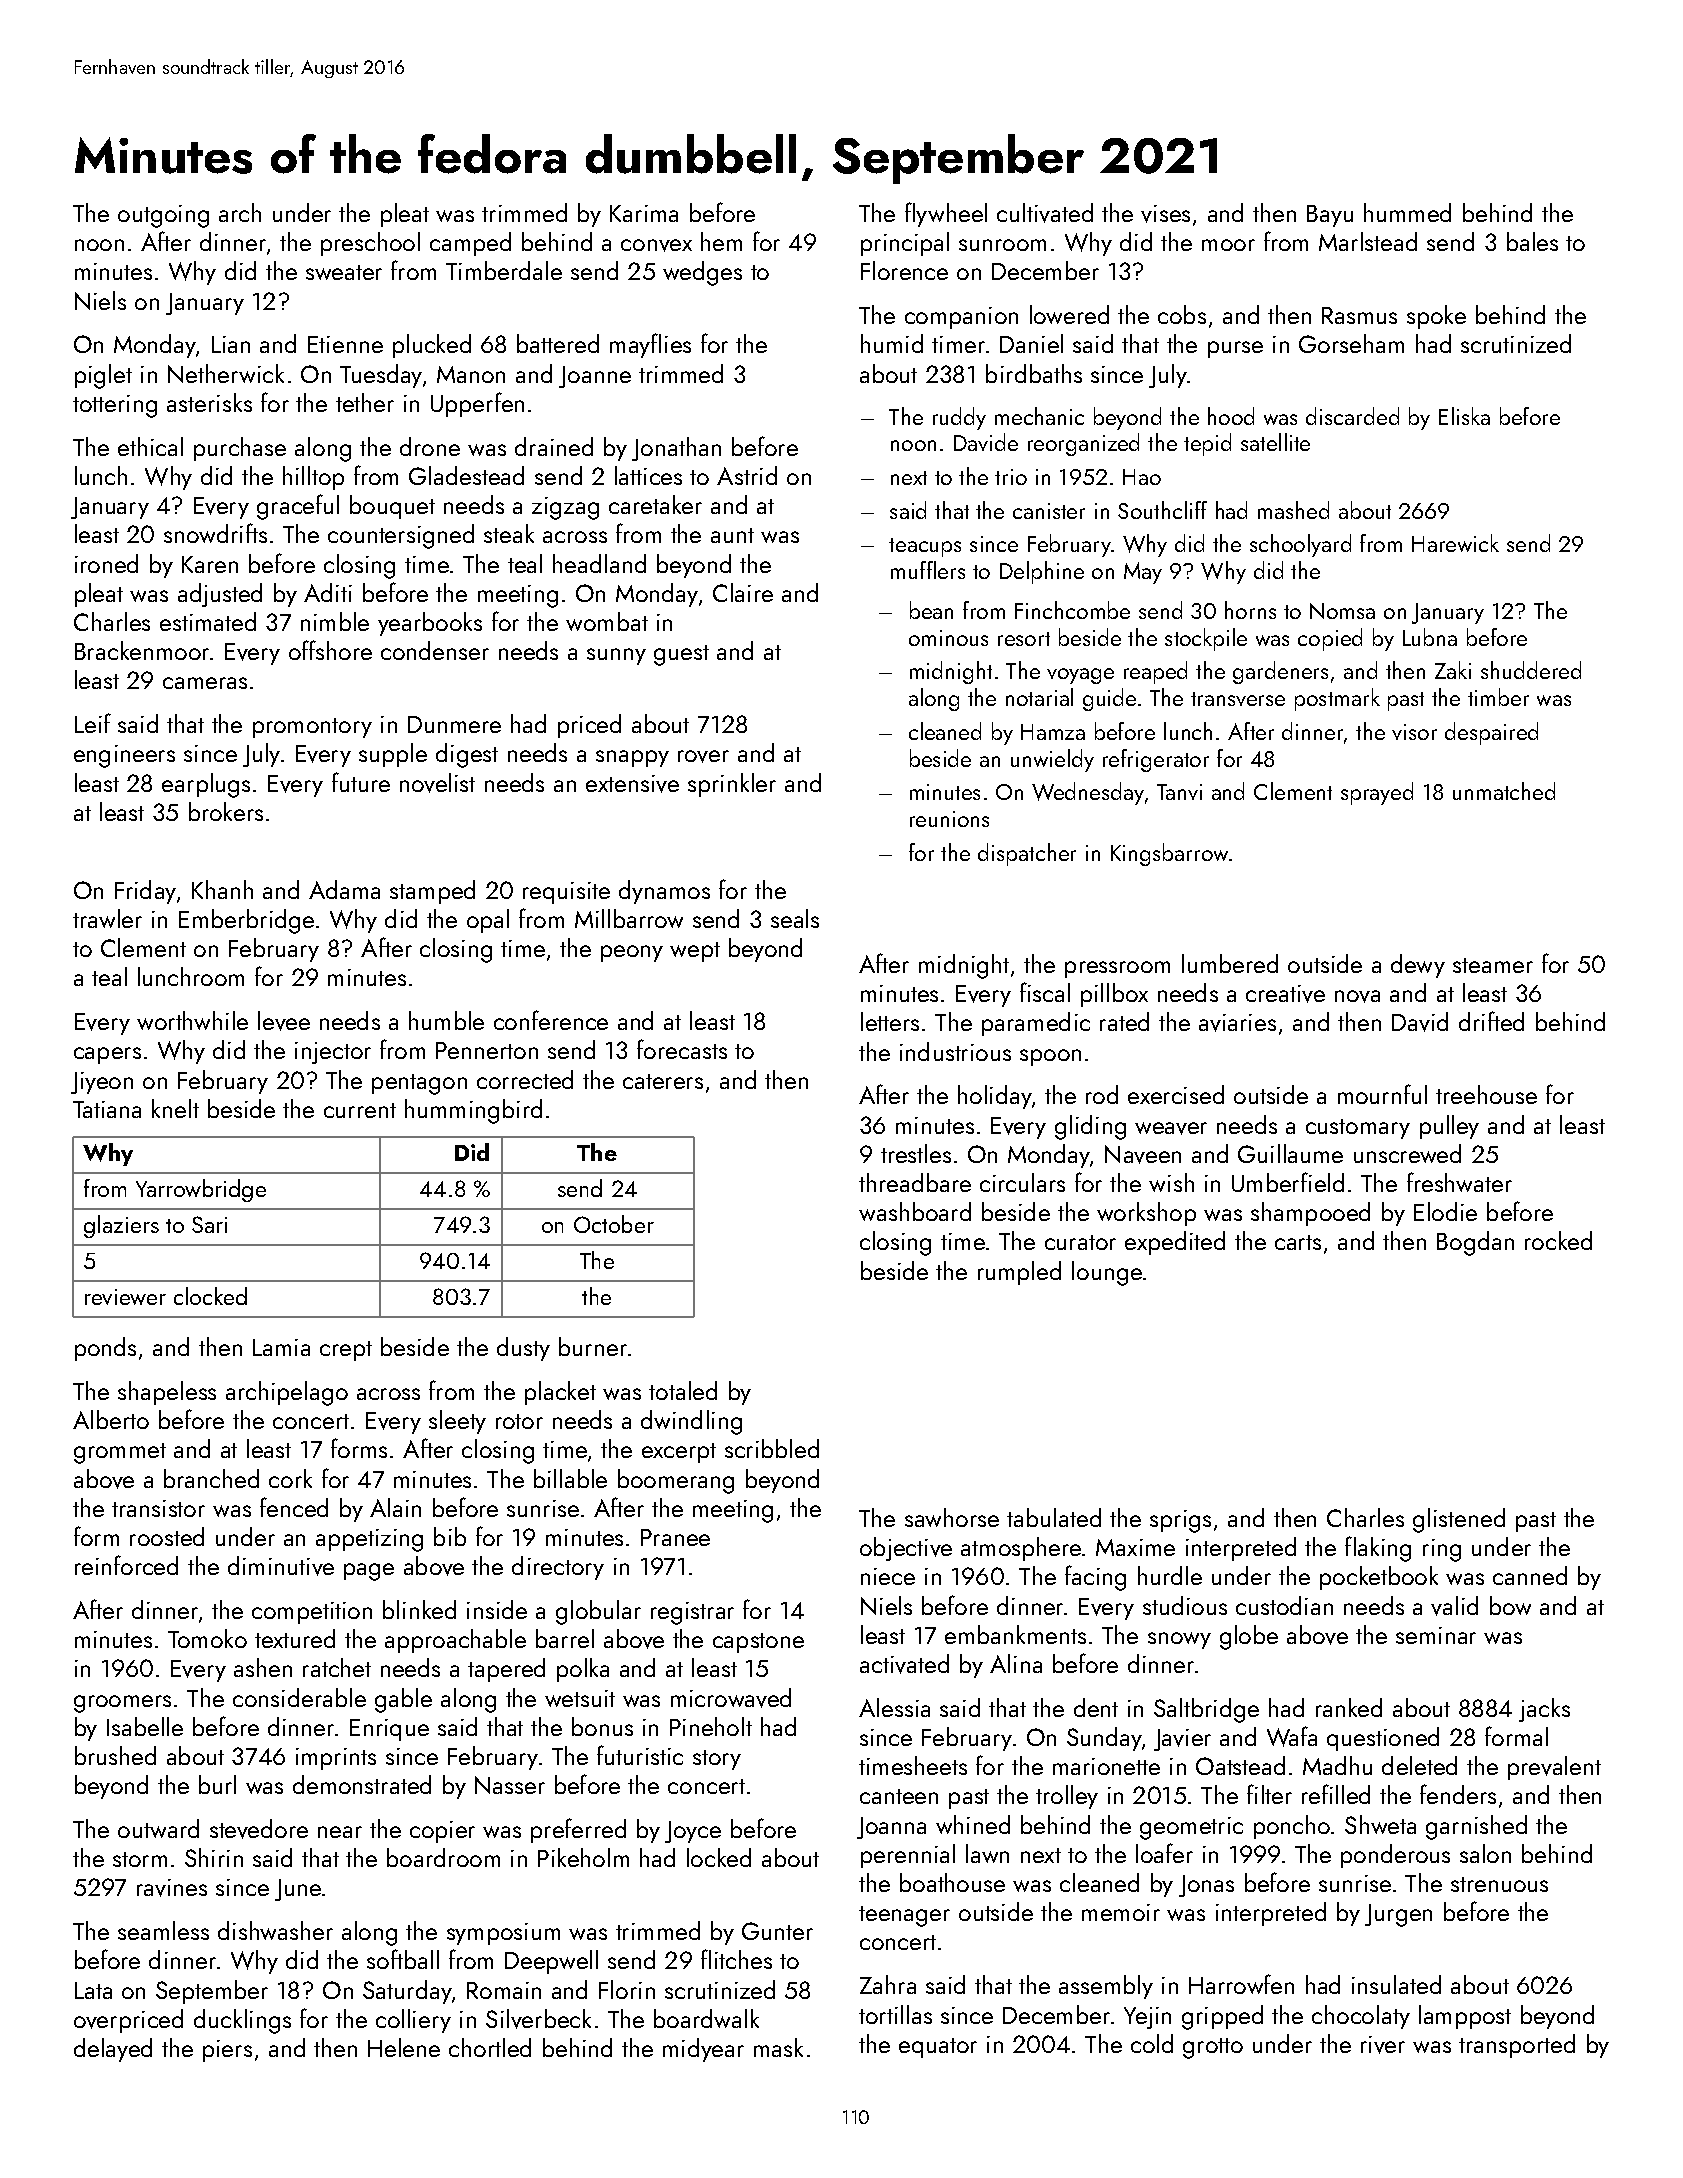 This screenshot has height=2178, width=1683. Describe the element at coordinates (632, 784) in the screenshot. I see `extensive` at that location.
